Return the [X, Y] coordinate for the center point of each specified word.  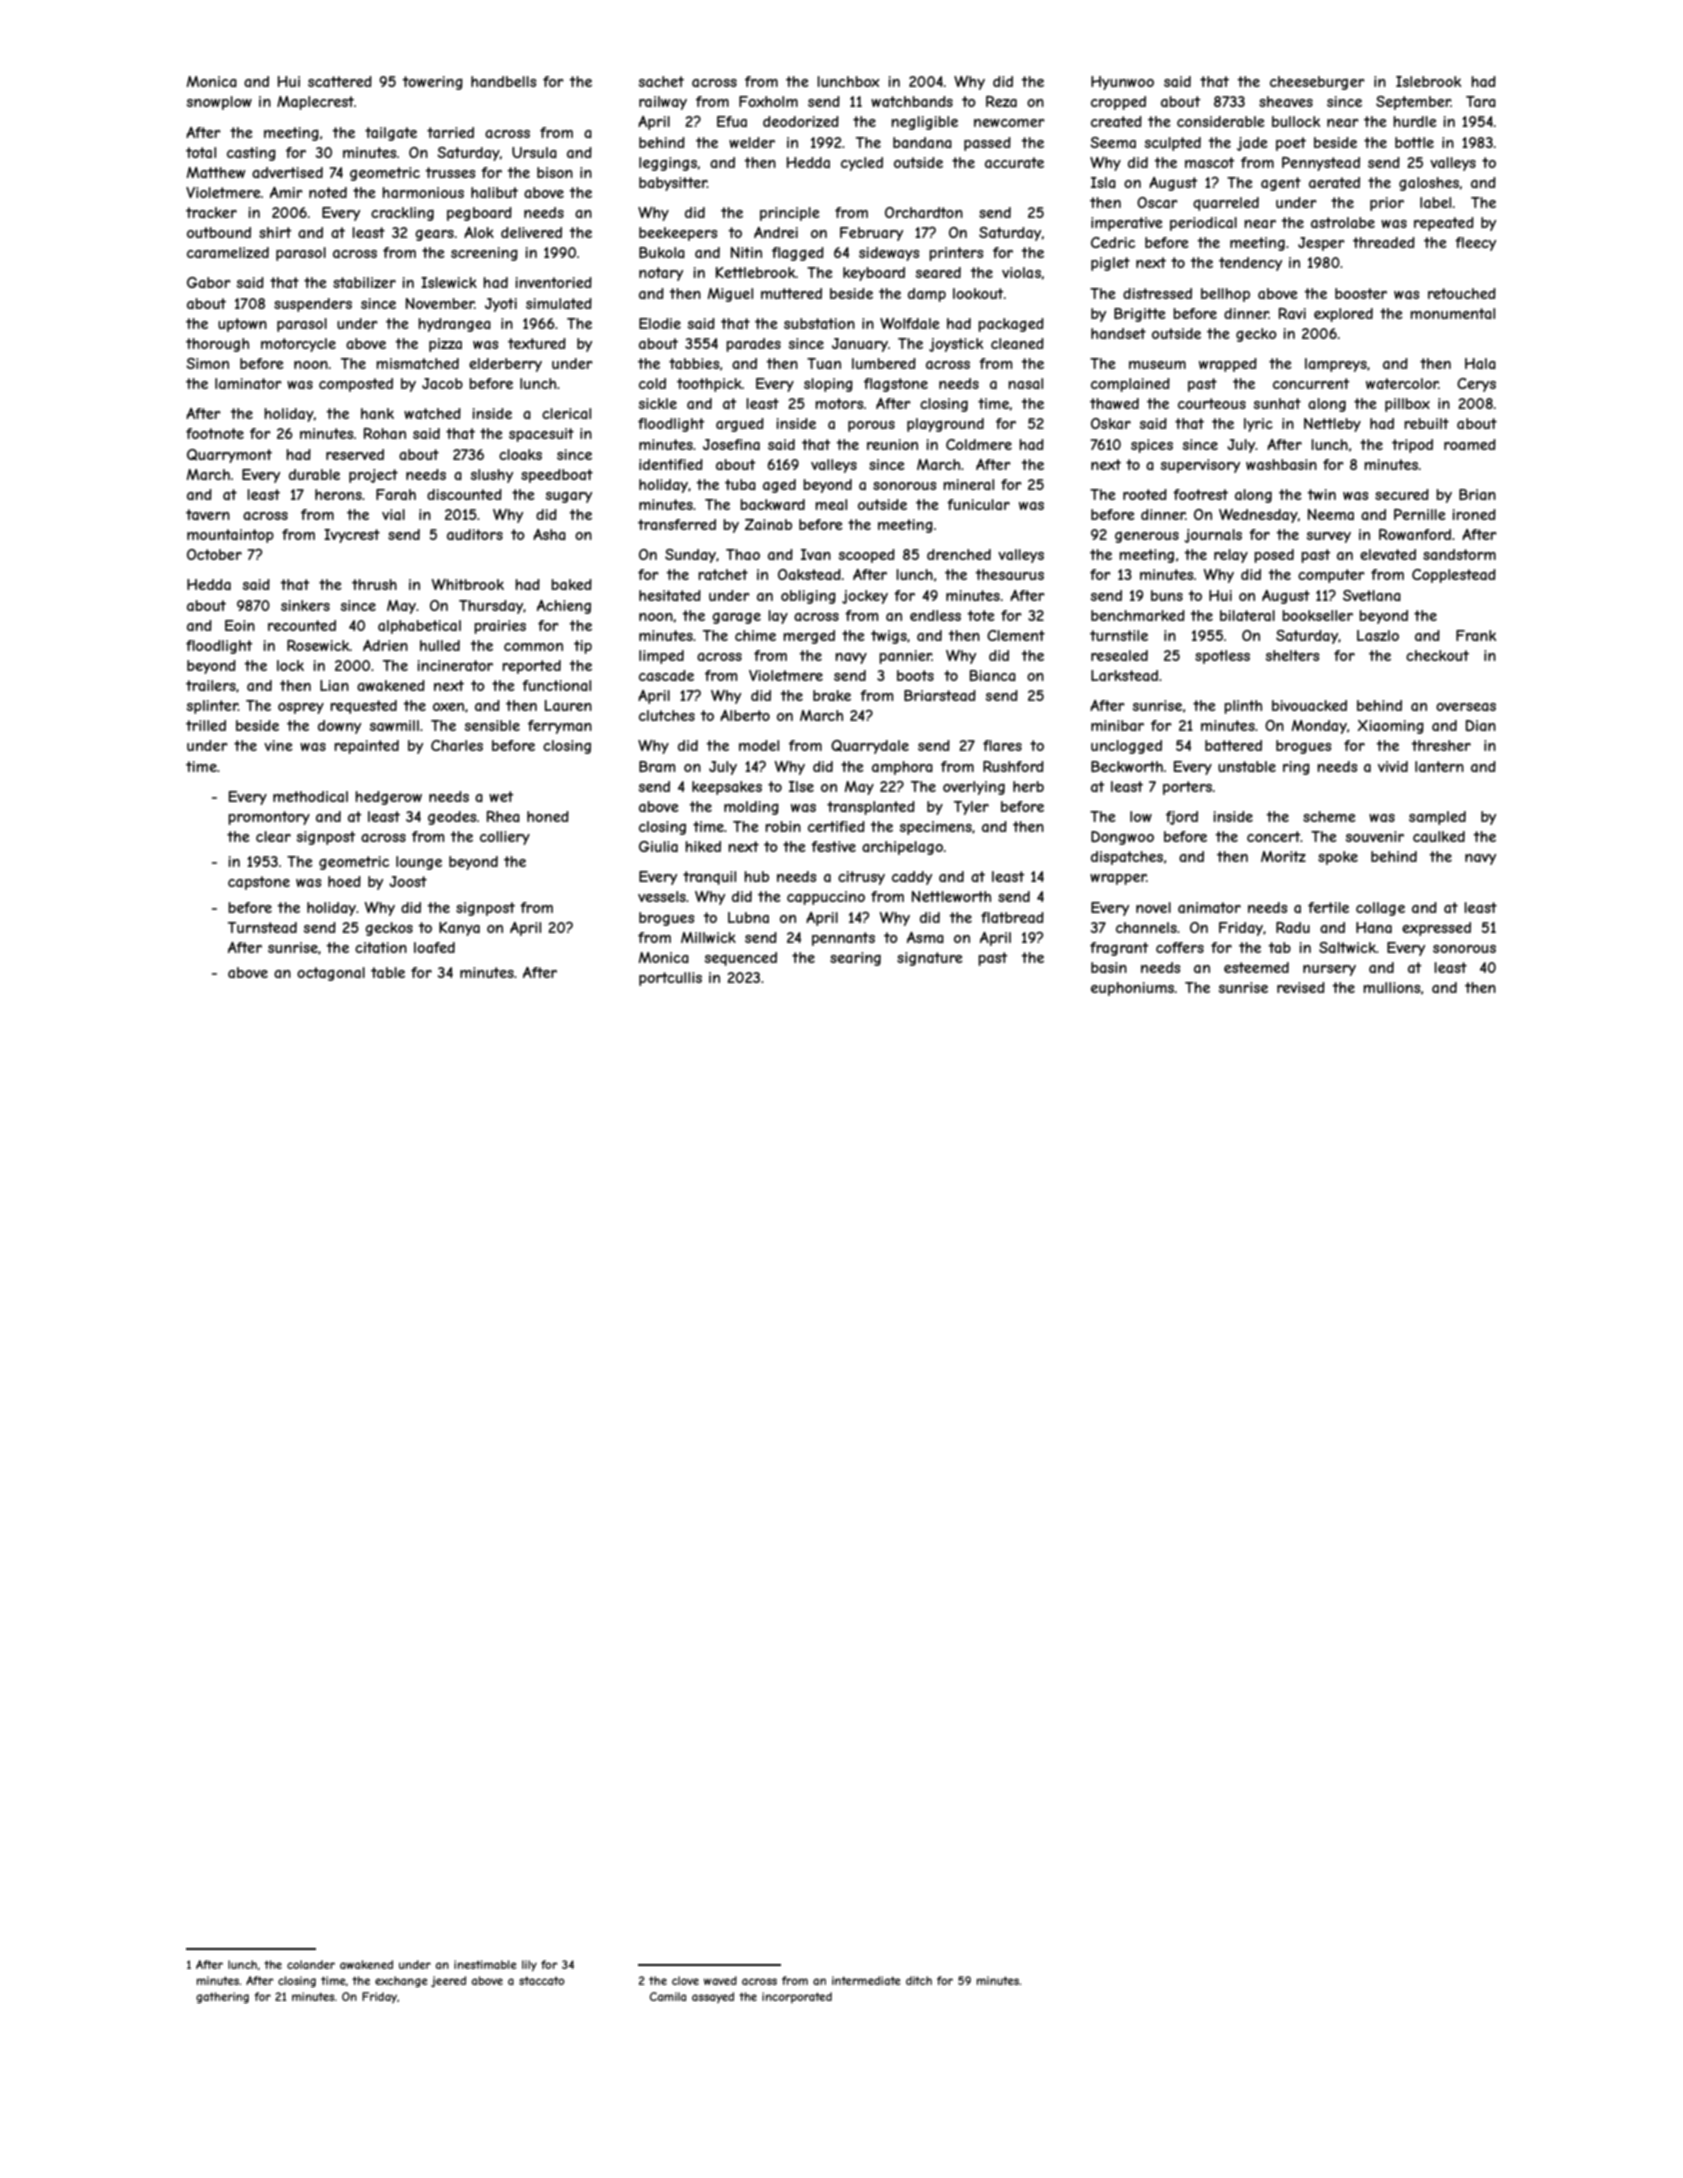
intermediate [866, 1980]
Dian [1481, 725]
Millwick [708, 937]
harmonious [423, 192]
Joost [408, 881]
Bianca [993, 675]
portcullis [670, 979]
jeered [448, 1981]
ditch [919, 1980]
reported [531, 667]
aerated [1334, 182]
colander [311, 1964]
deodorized [801, 121]
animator [1209, 907]
